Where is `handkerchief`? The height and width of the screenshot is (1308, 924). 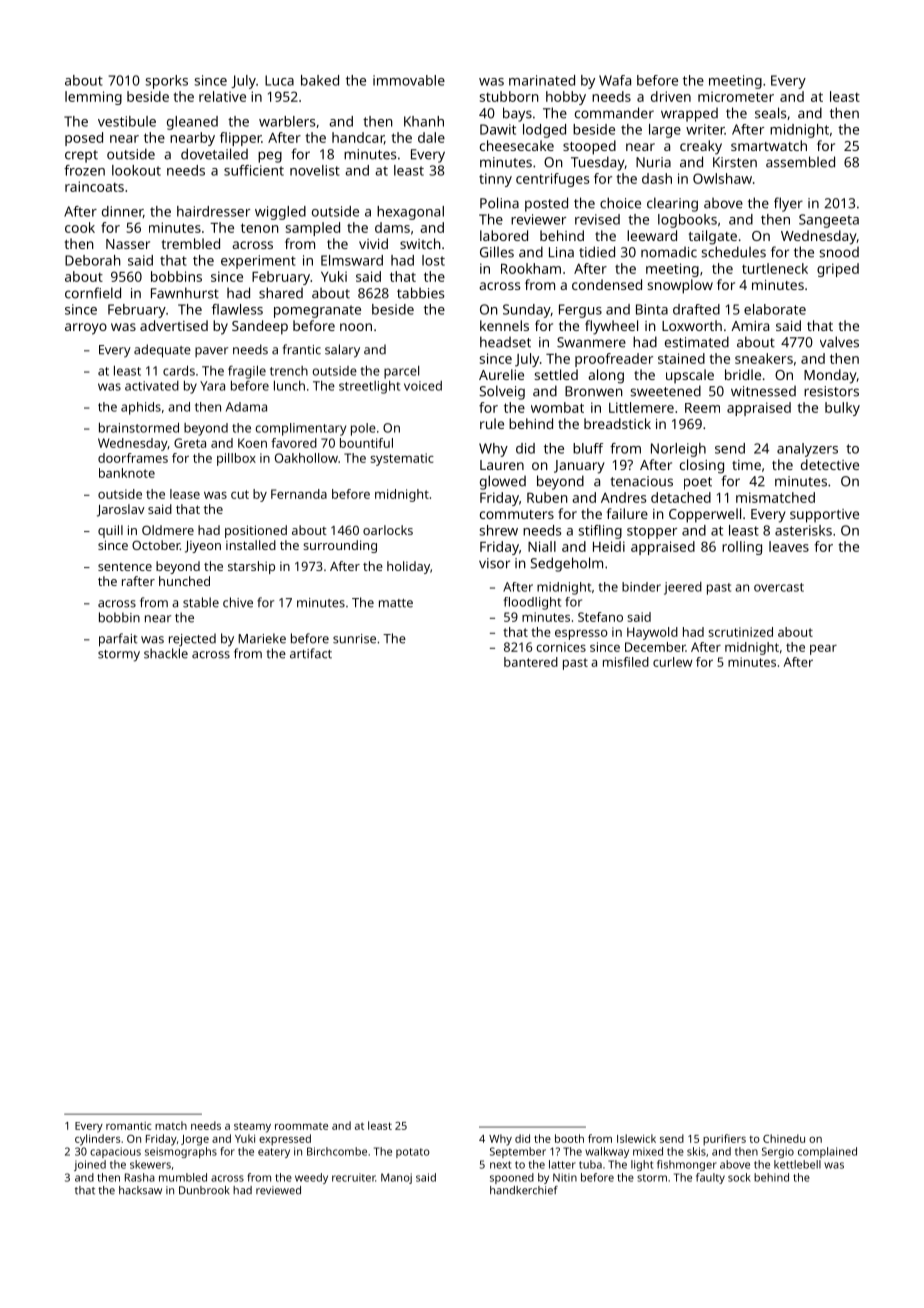 handkerchief is located at coordinates (524, 1190).
